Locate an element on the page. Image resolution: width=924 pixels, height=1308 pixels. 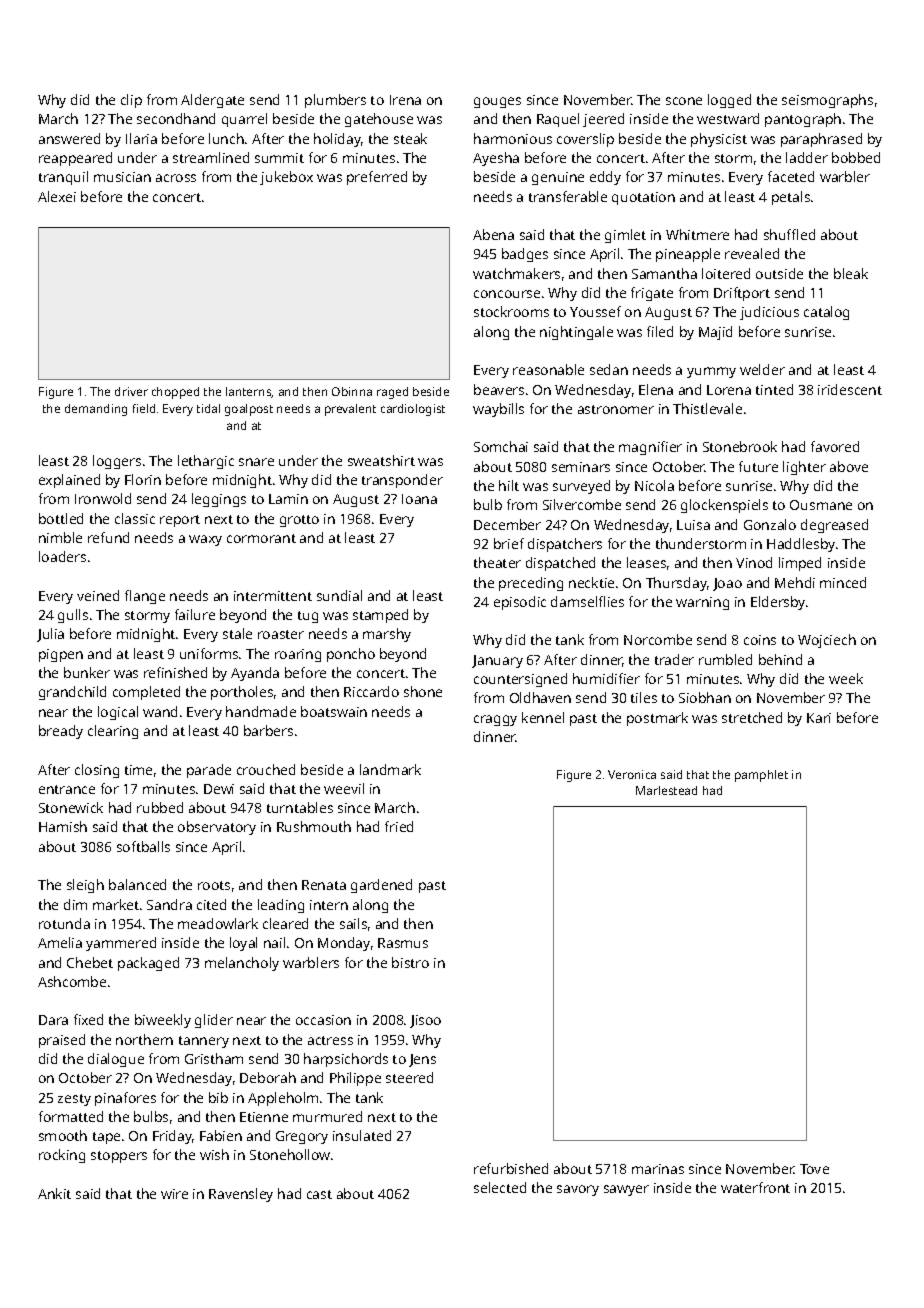
theater is located at coordinates (497, 562).
